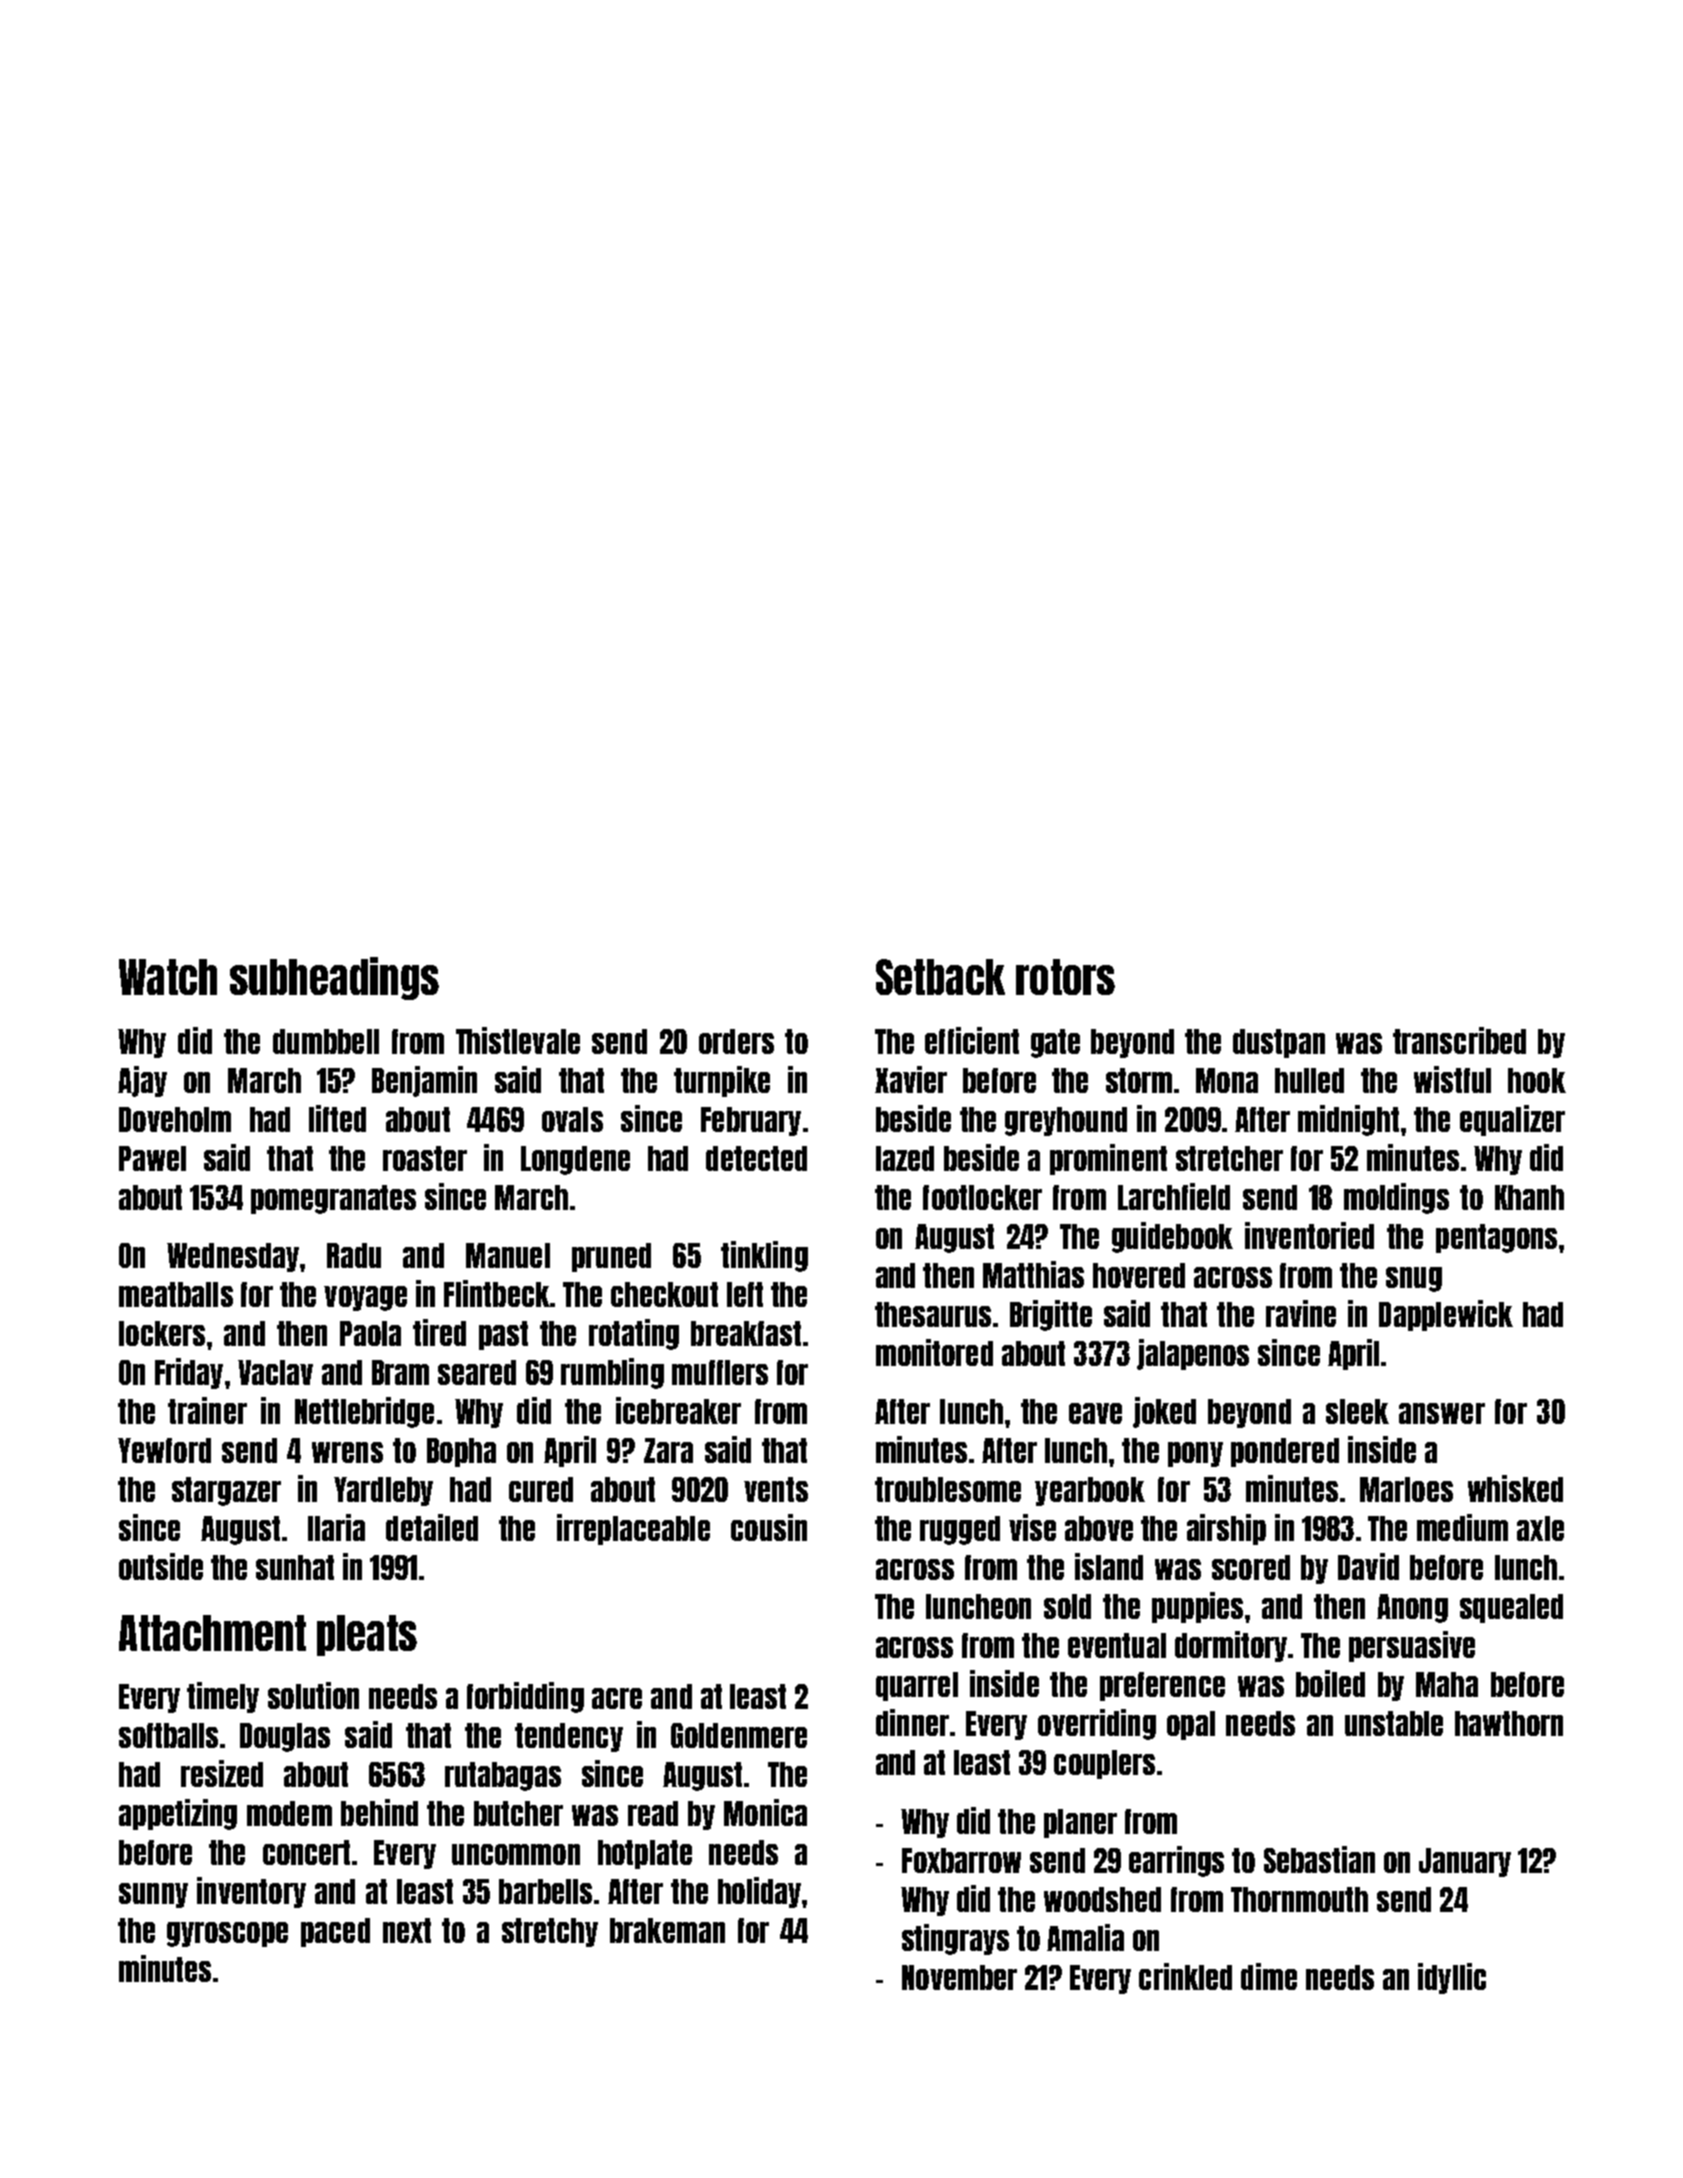  I want to click on Watch, so click(168, 977).
